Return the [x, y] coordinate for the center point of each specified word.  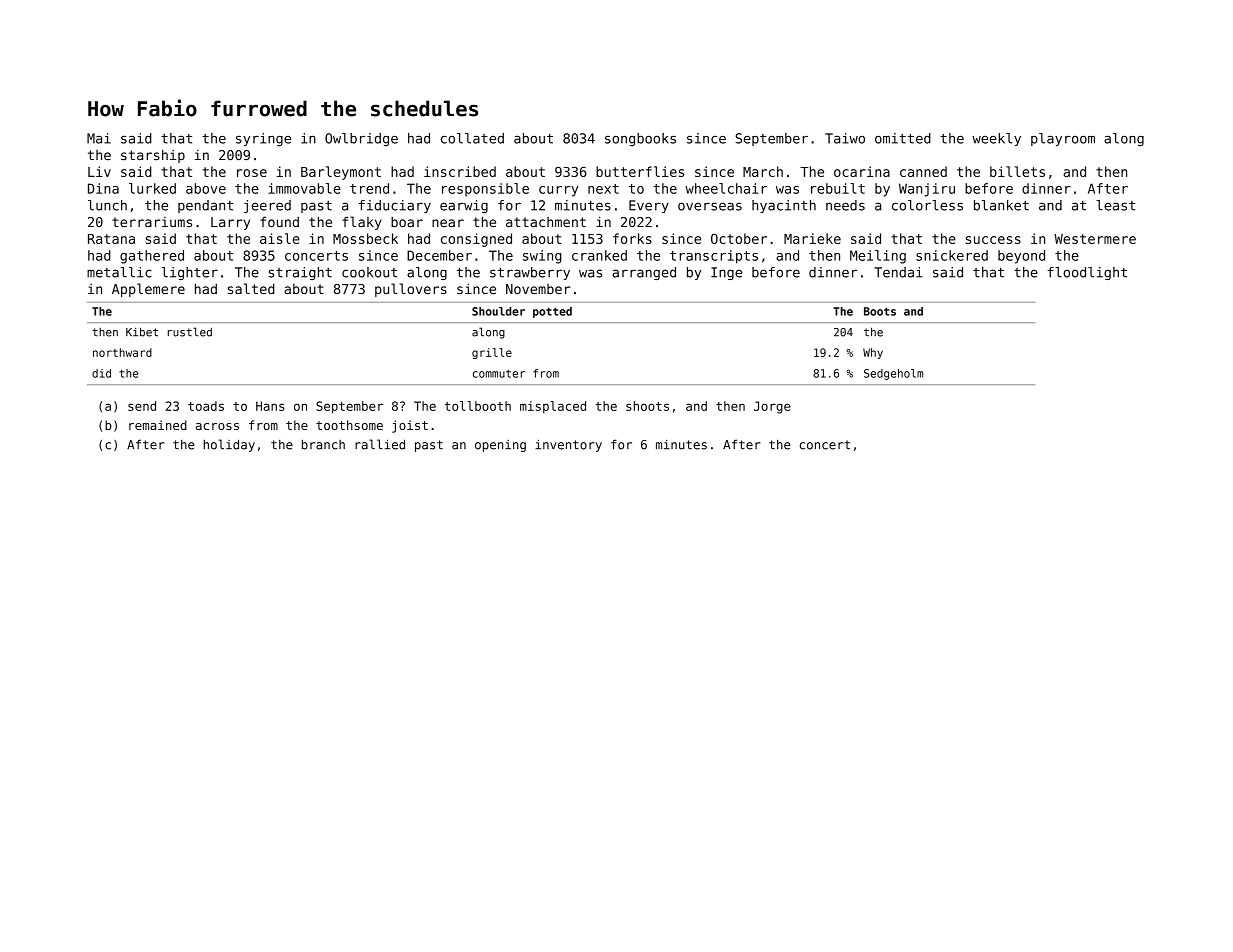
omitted [903, 138]
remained [158, 425]
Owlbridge [361, 140]
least [1115, 205]
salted [251, 288]
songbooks [640, 140]
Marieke [812, 238]
